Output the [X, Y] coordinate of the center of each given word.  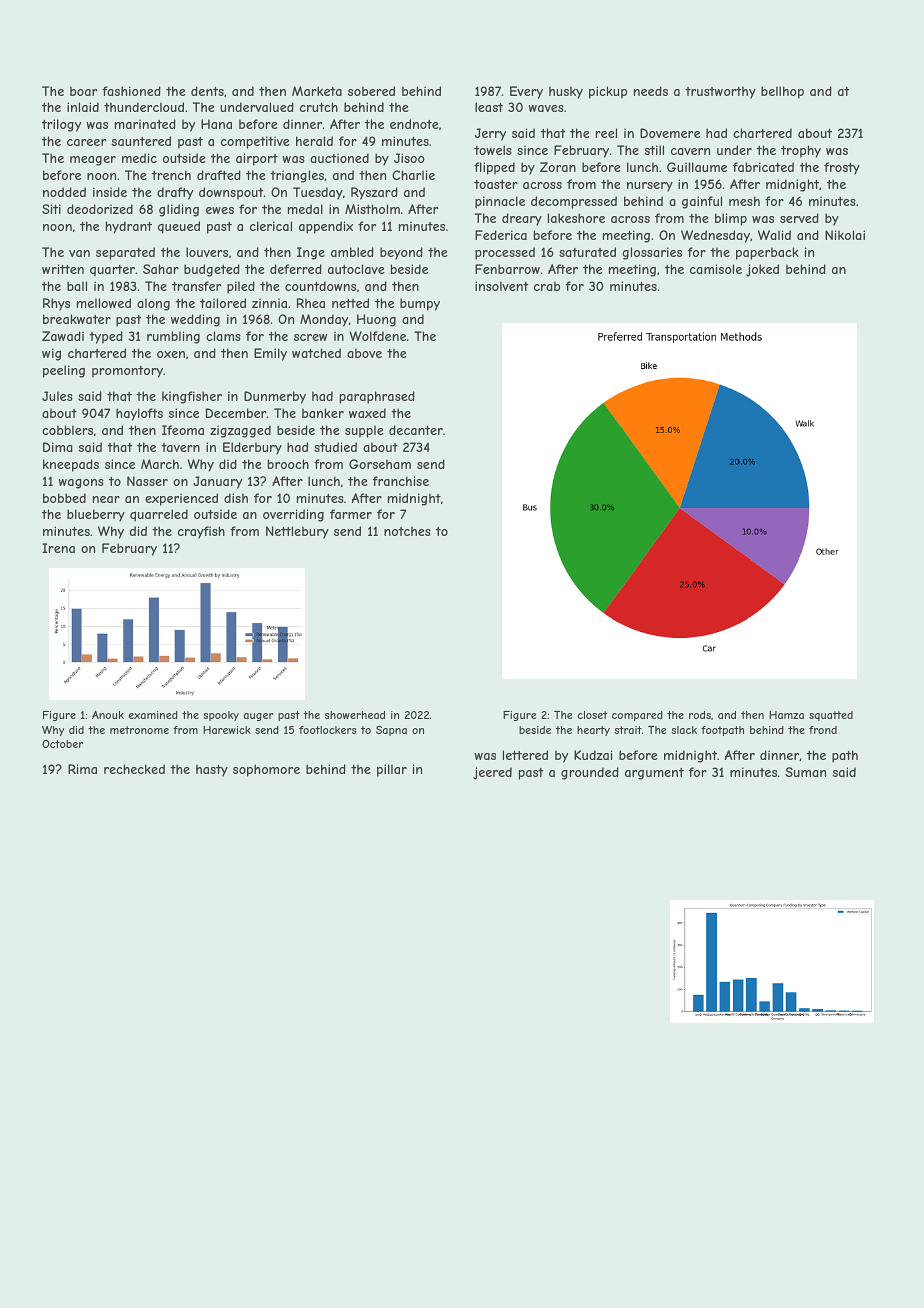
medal [305, 209]
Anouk [108, 715]
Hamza [786, 715]
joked [762, 270]
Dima [58, 447]
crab [547, 286]
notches [407, 531]
